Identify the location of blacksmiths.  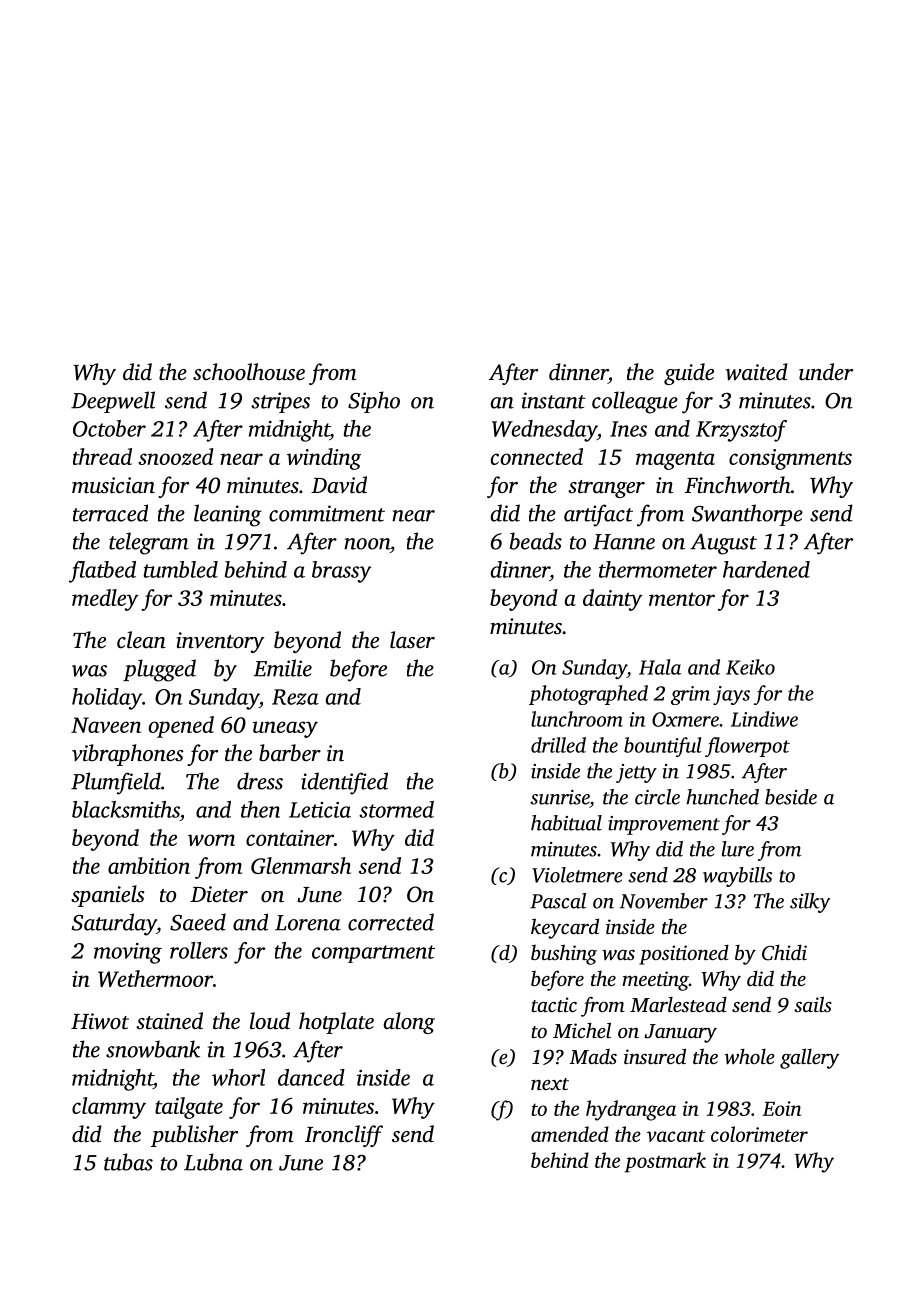
(126, 809).
